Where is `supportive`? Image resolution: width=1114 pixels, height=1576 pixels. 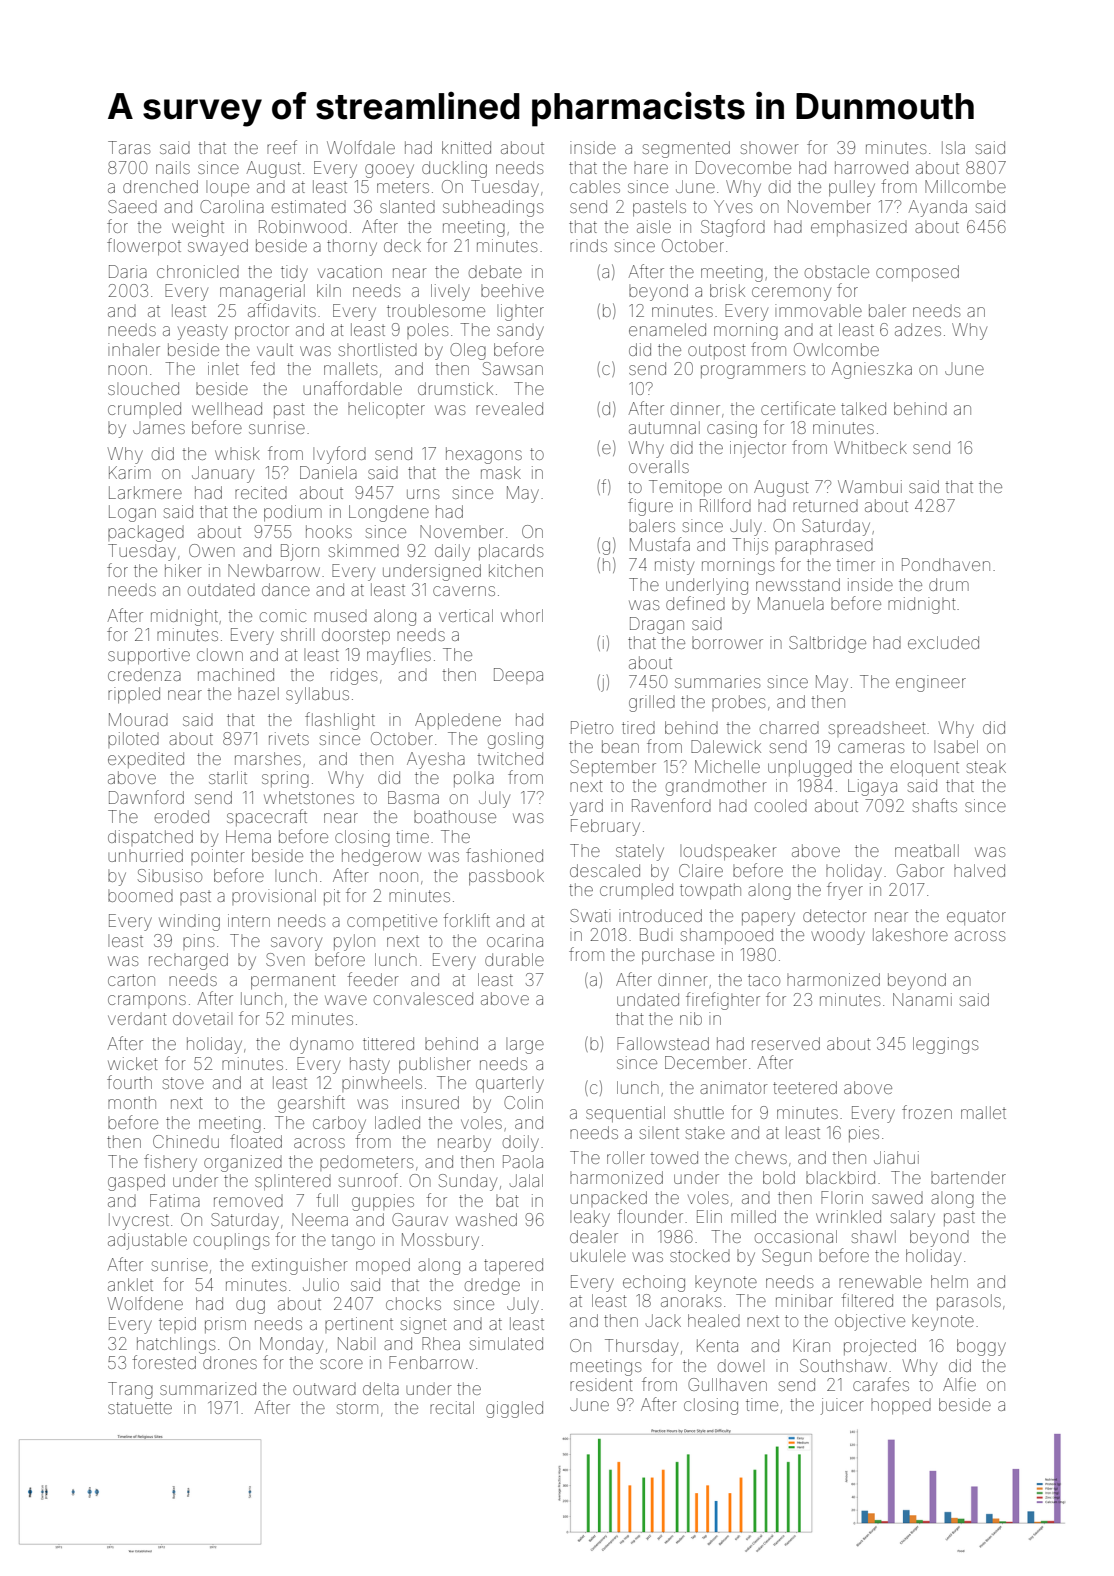 supportive is located at coordinates (149, 656).
